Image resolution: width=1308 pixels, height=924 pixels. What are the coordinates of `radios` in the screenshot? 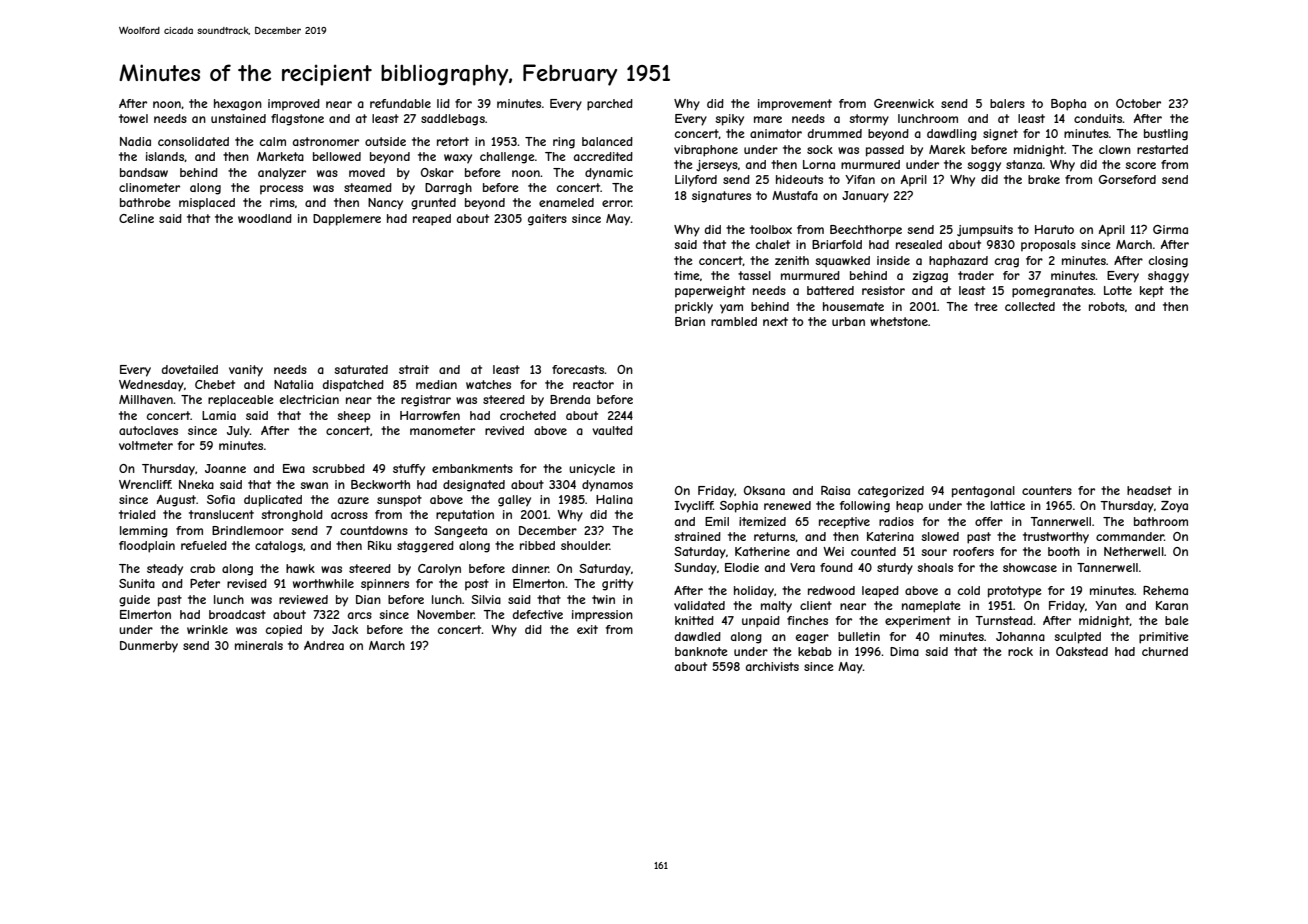 It's located at (896, 521).
